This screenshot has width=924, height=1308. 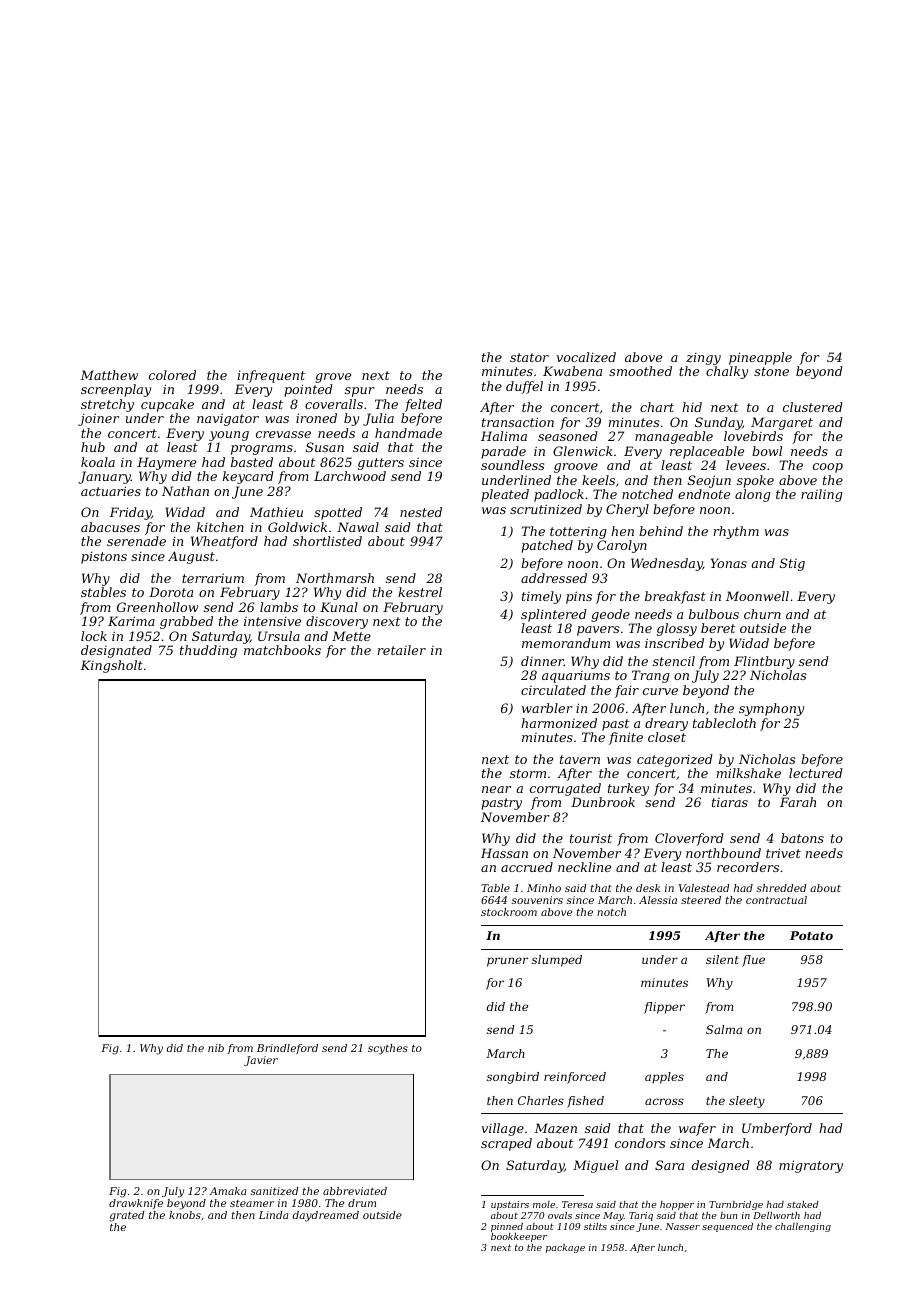 What do you see at coordinates (598, 631) in the screenshot?
I see `pavers` at bounding box center [598, 631].
